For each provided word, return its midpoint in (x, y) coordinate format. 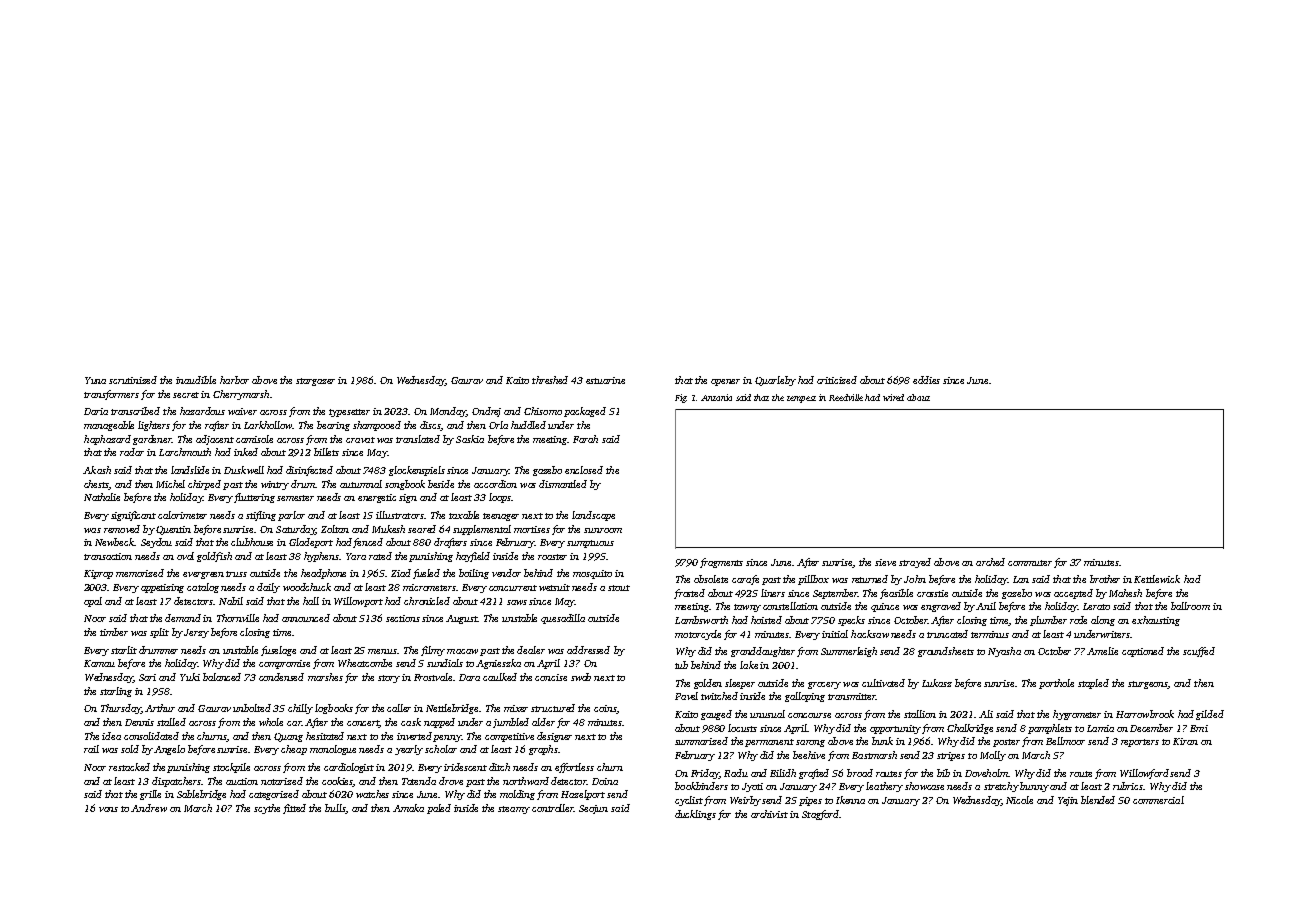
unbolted (252, 708)
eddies (926, 380)
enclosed (584, 470)
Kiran (1185, 741)
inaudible (196, 380)
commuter (1030, 563)
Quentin (173, 530)
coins (605, 709)
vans (108, 809)
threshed (550, 380)
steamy (514, 810)
